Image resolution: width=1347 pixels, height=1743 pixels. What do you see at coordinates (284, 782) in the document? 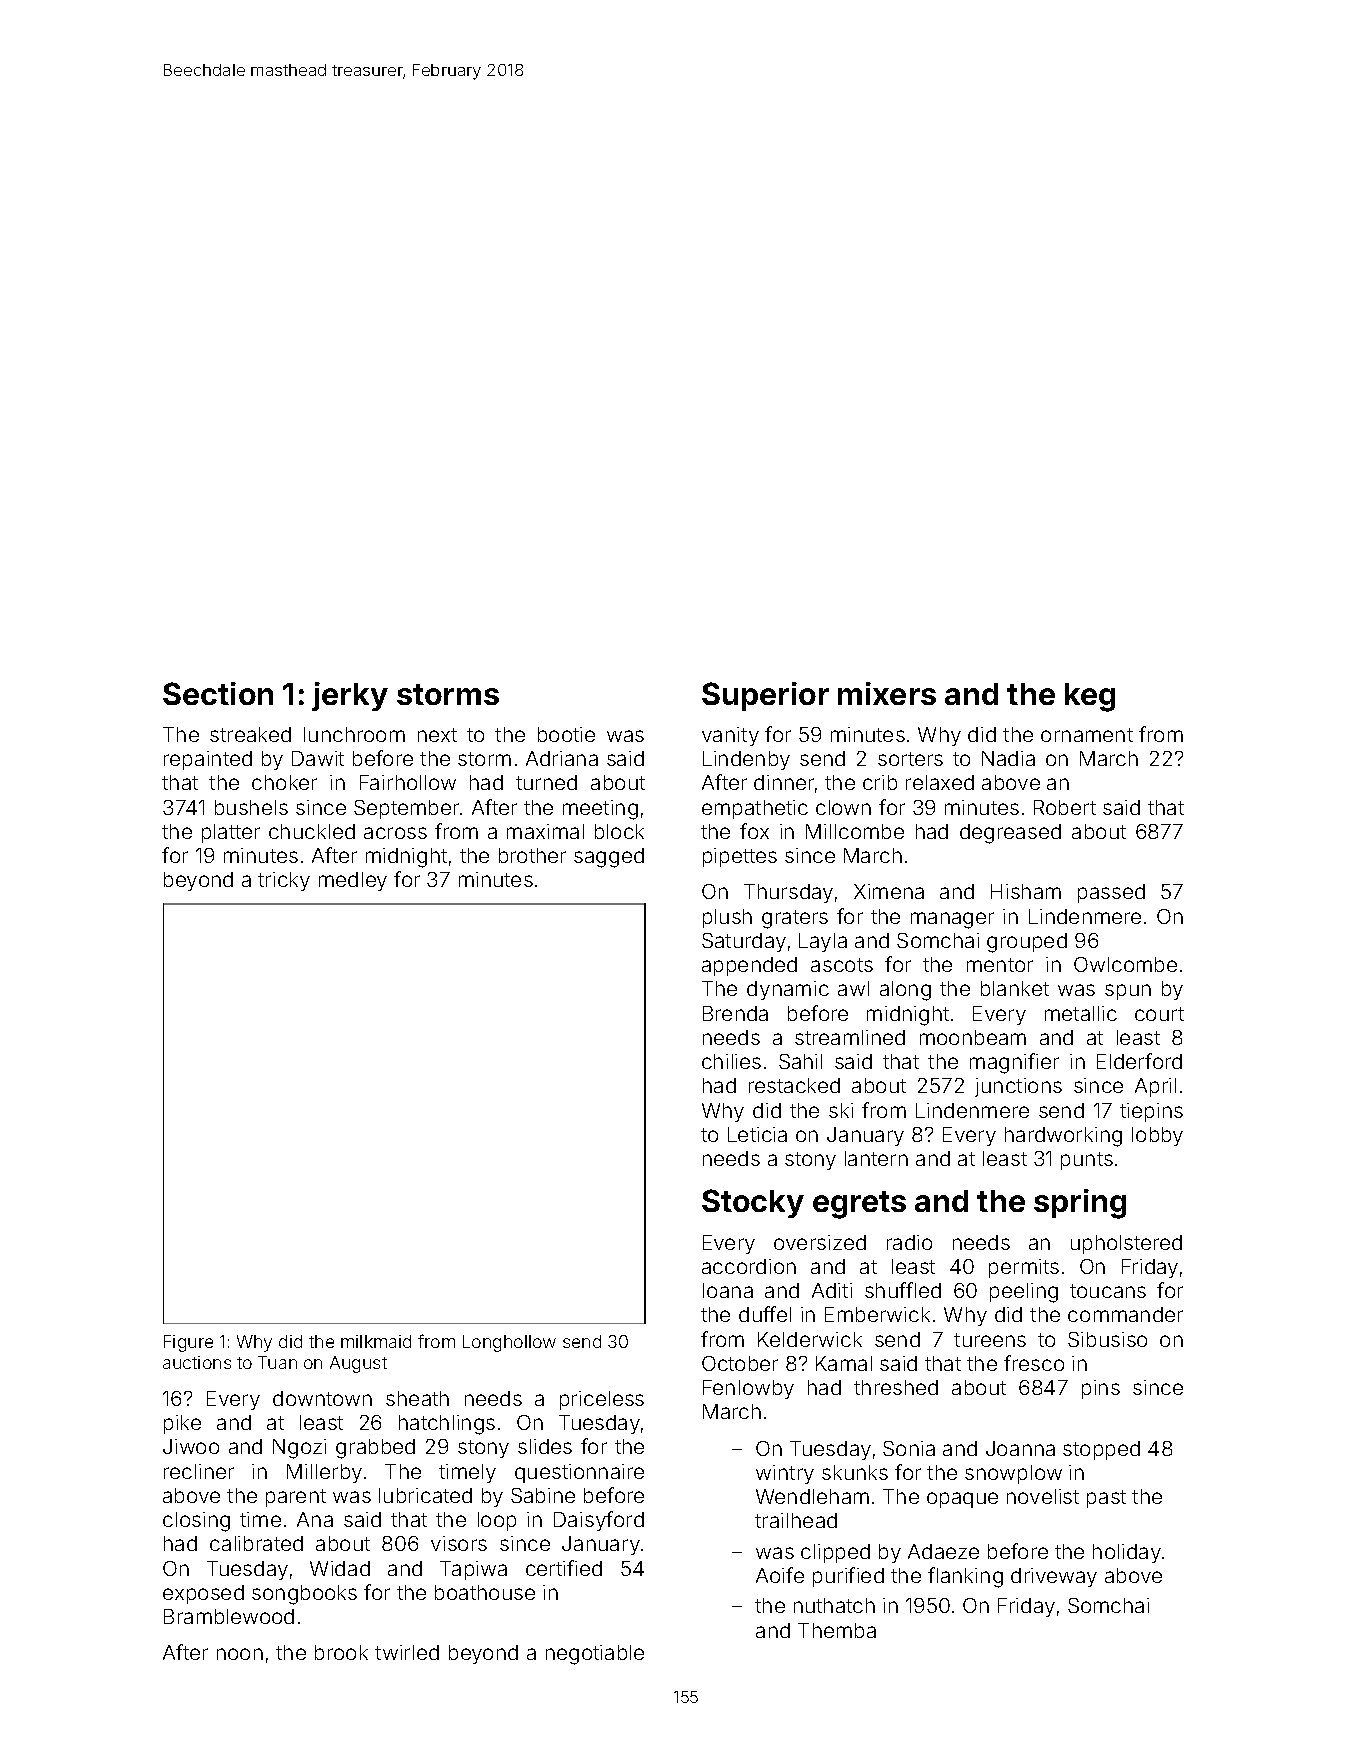
I see `choker` at bounding box center [284, 782].
